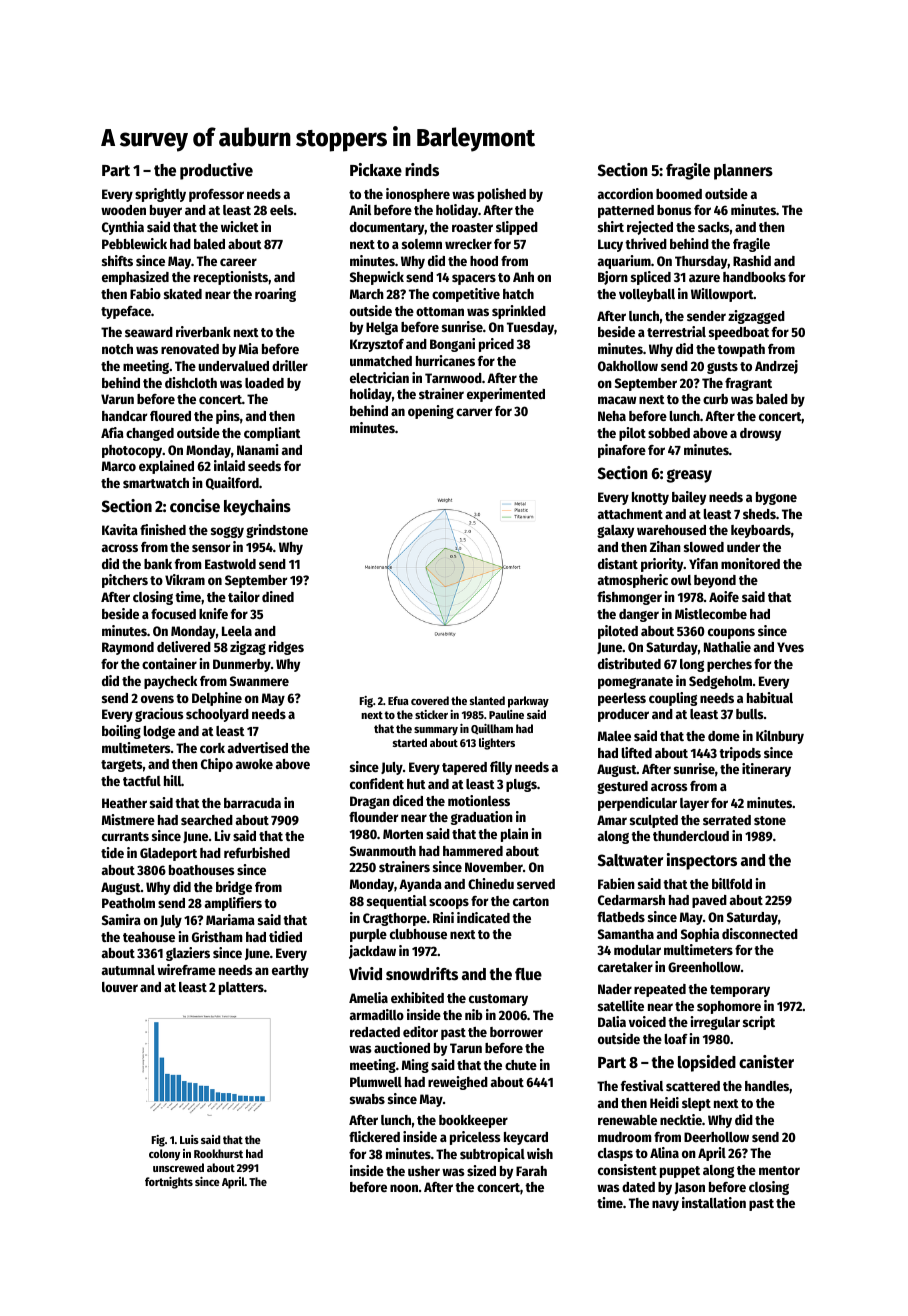 The height and width of the screenshot is (1316, 908). I want to click on Efua, so click(398, 700).
